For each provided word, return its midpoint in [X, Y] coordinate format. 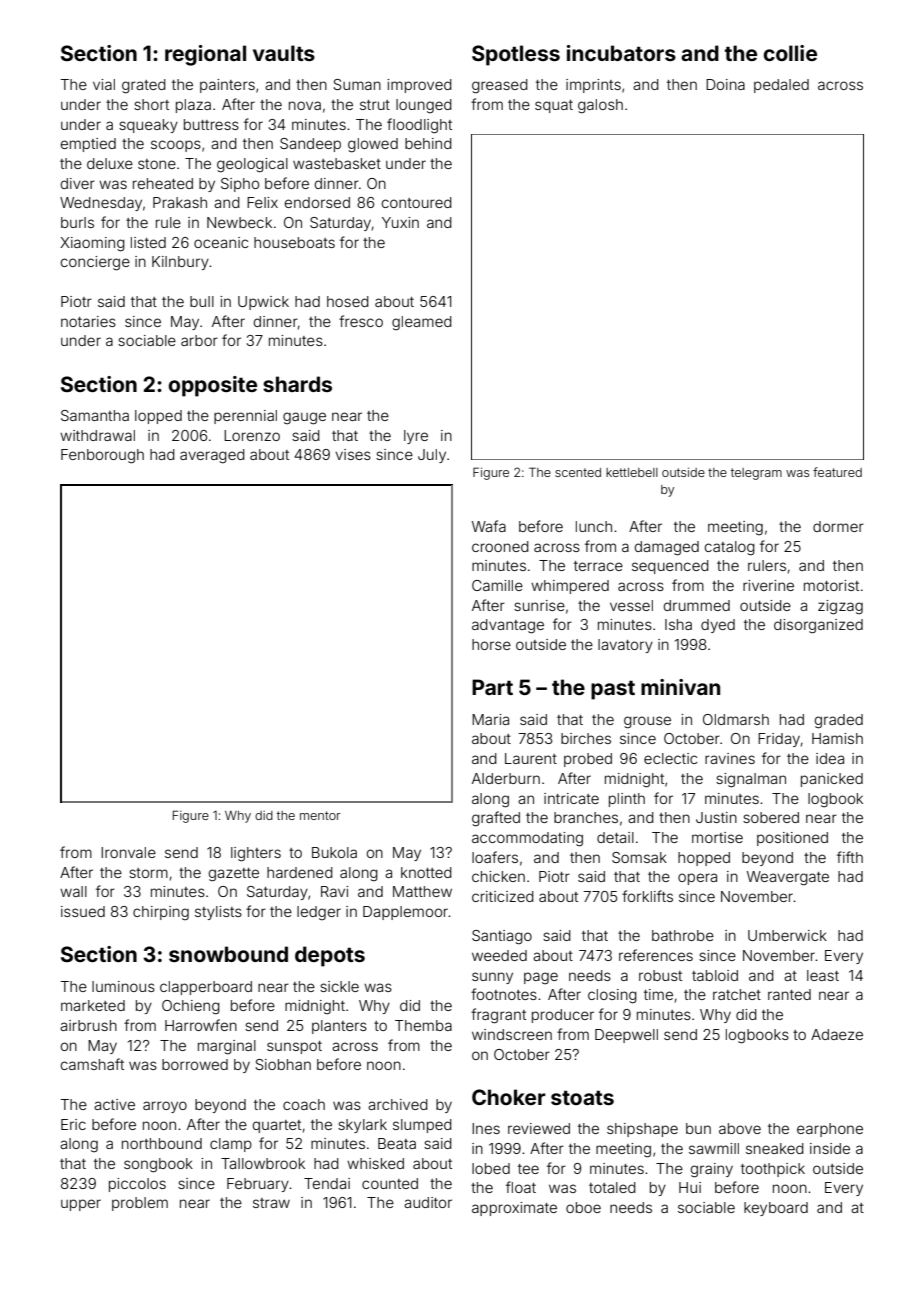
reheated [163, 183]
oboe [583, 1207]
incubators [621, 53]
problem [140, 1204]
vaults [284, 53]
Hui [690, 1187]
